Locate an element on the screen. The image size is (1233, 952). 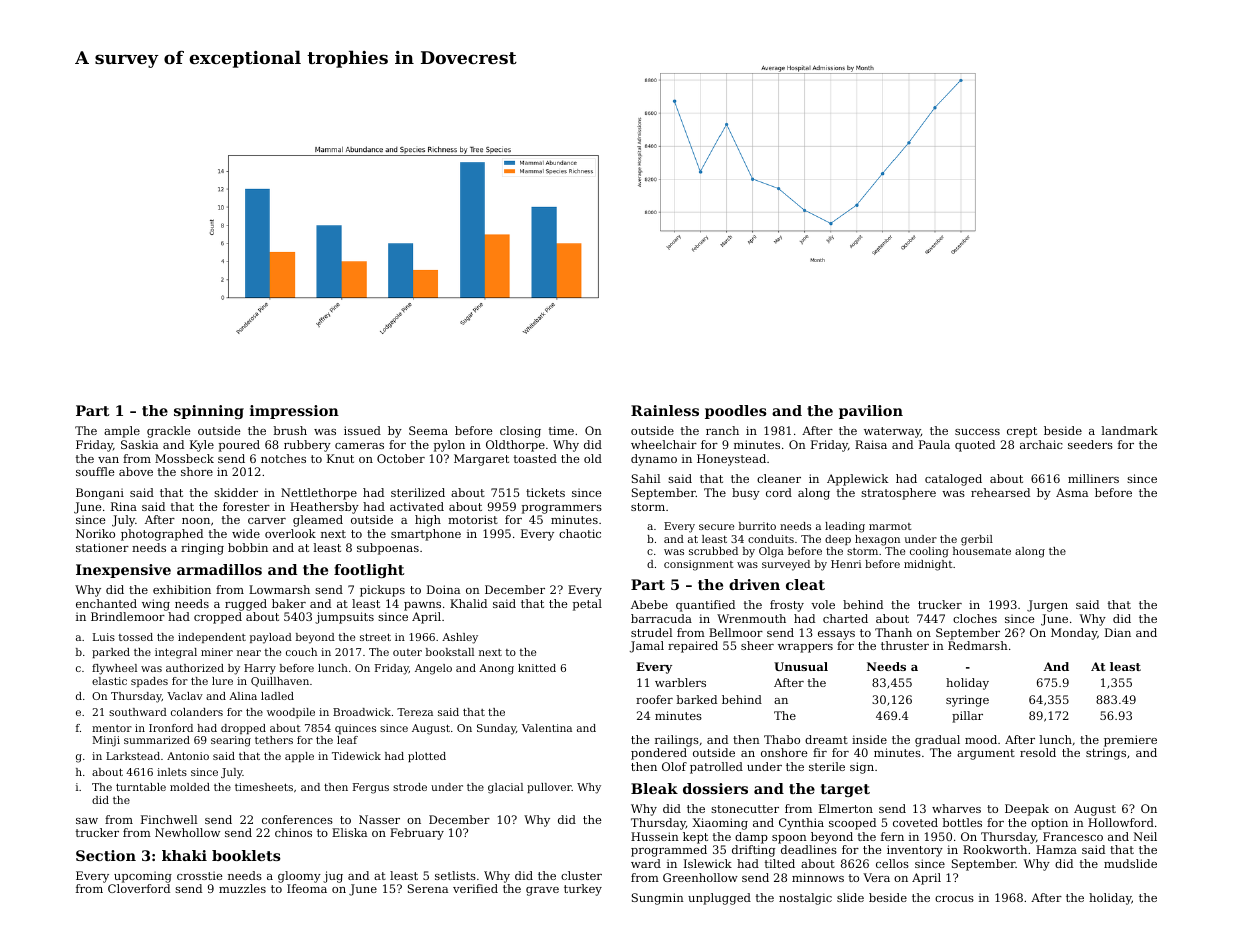
Rainless is located at coordinates (665, 410).
